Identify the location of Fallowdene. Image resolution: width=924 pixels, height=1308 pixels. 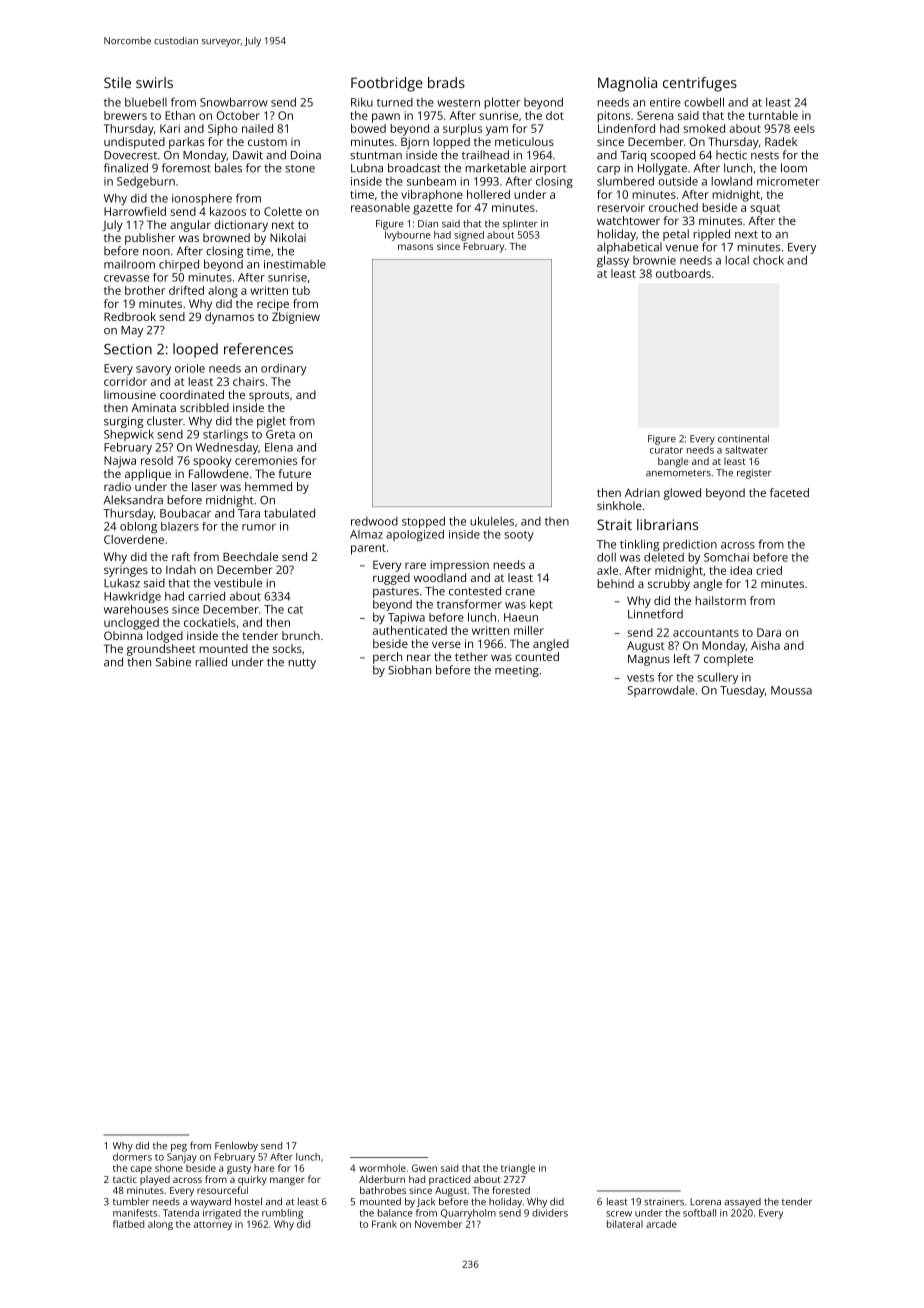
(219, 473).
